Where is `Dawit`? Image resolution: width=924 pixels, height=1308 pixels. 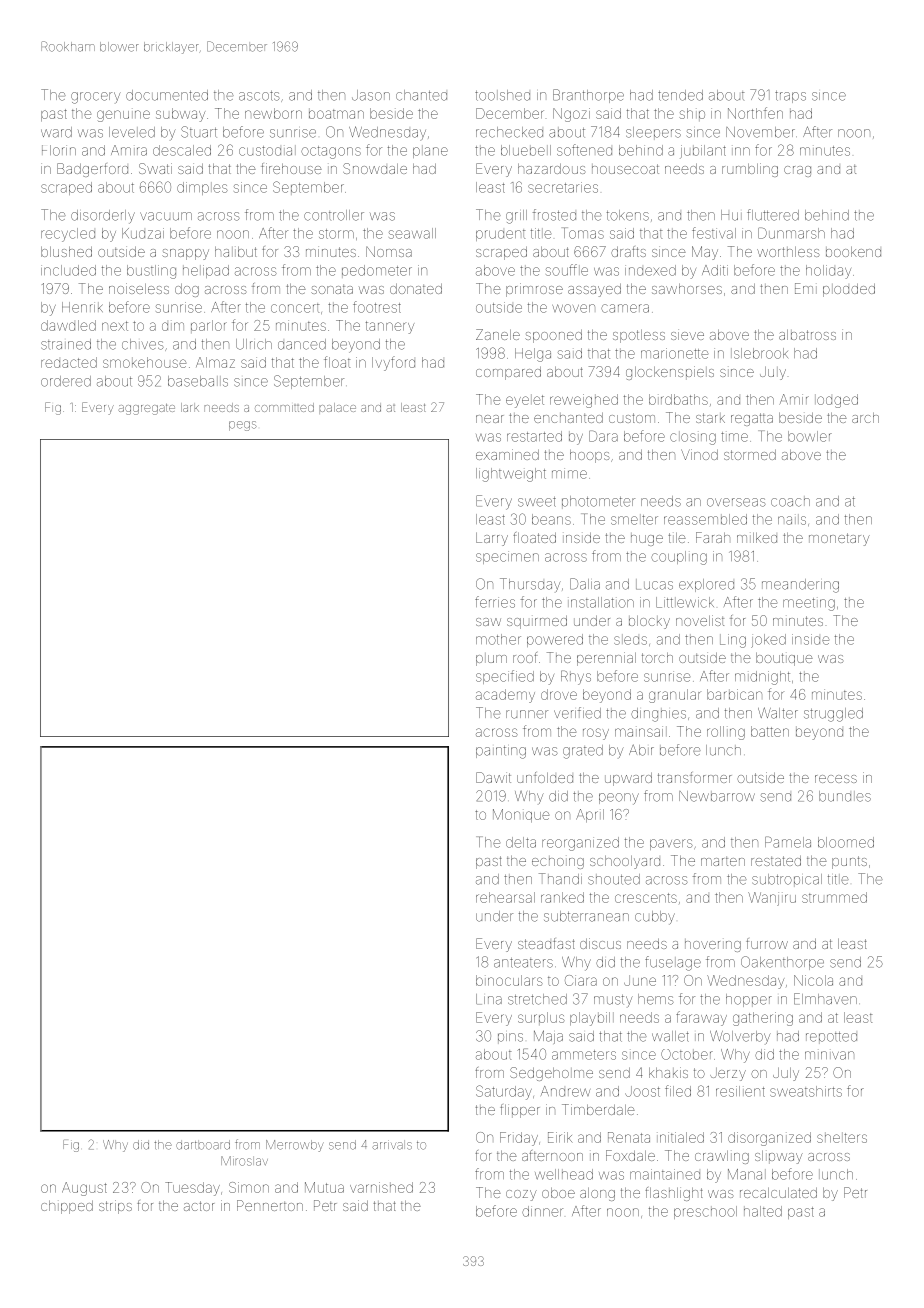
Dawit is located at coordinates (493, 777).
